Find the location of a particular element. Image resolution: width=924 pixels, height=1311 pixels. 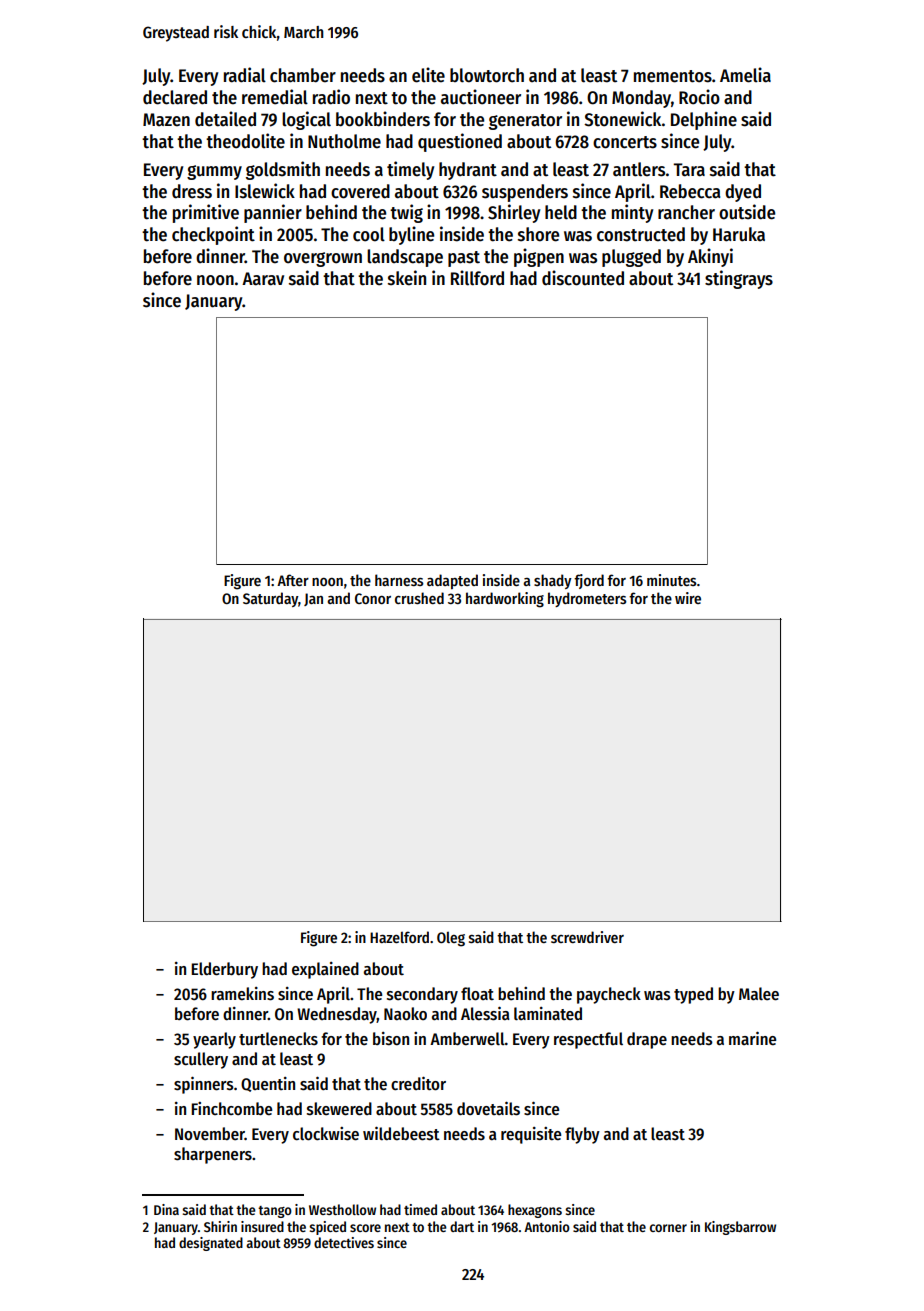

Aarav is located at coordinates (263, 279).
